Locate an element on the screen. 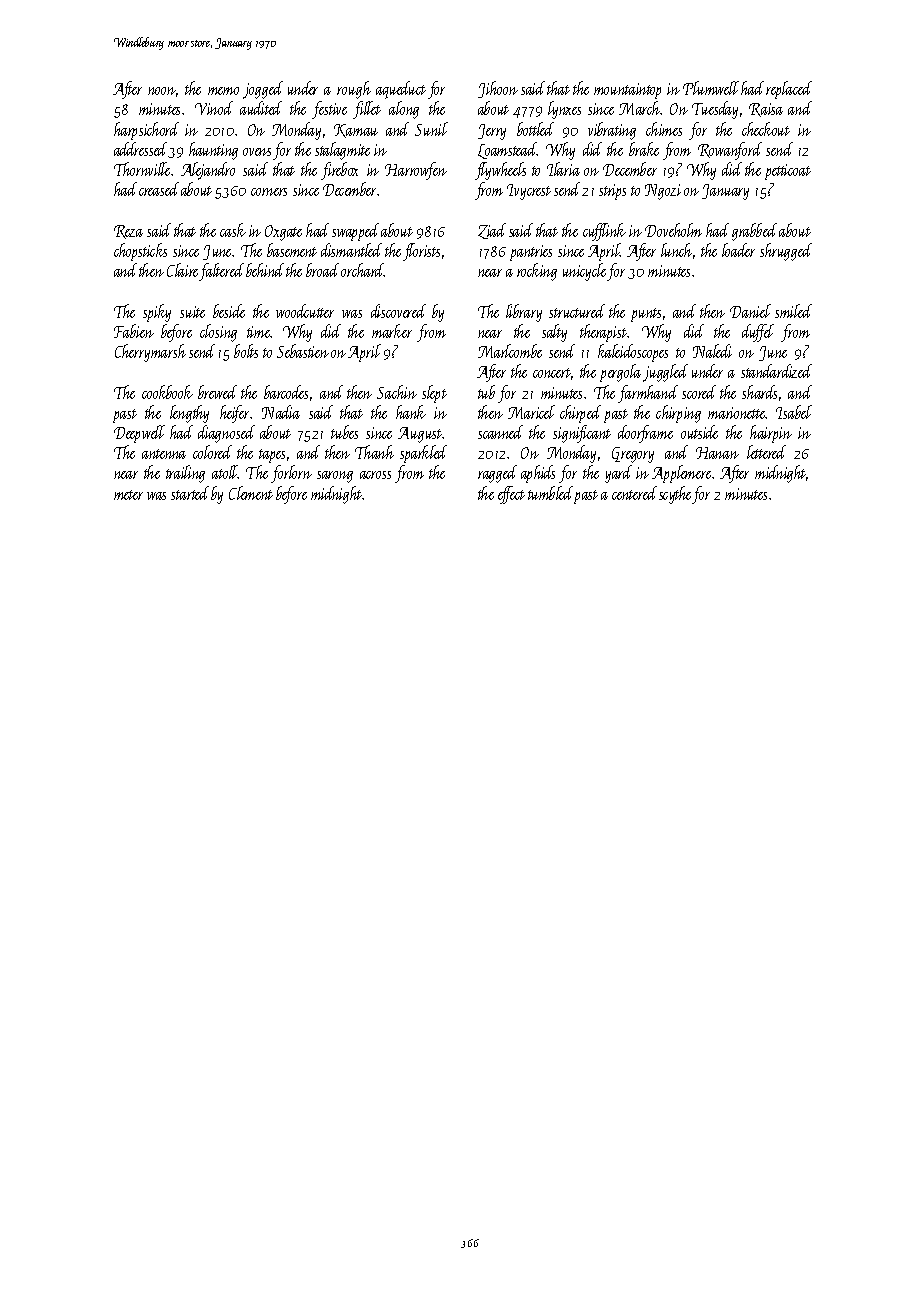 The width and height of the screenshot is (924, 1308). checkout is located at coordinates (766, 129).
